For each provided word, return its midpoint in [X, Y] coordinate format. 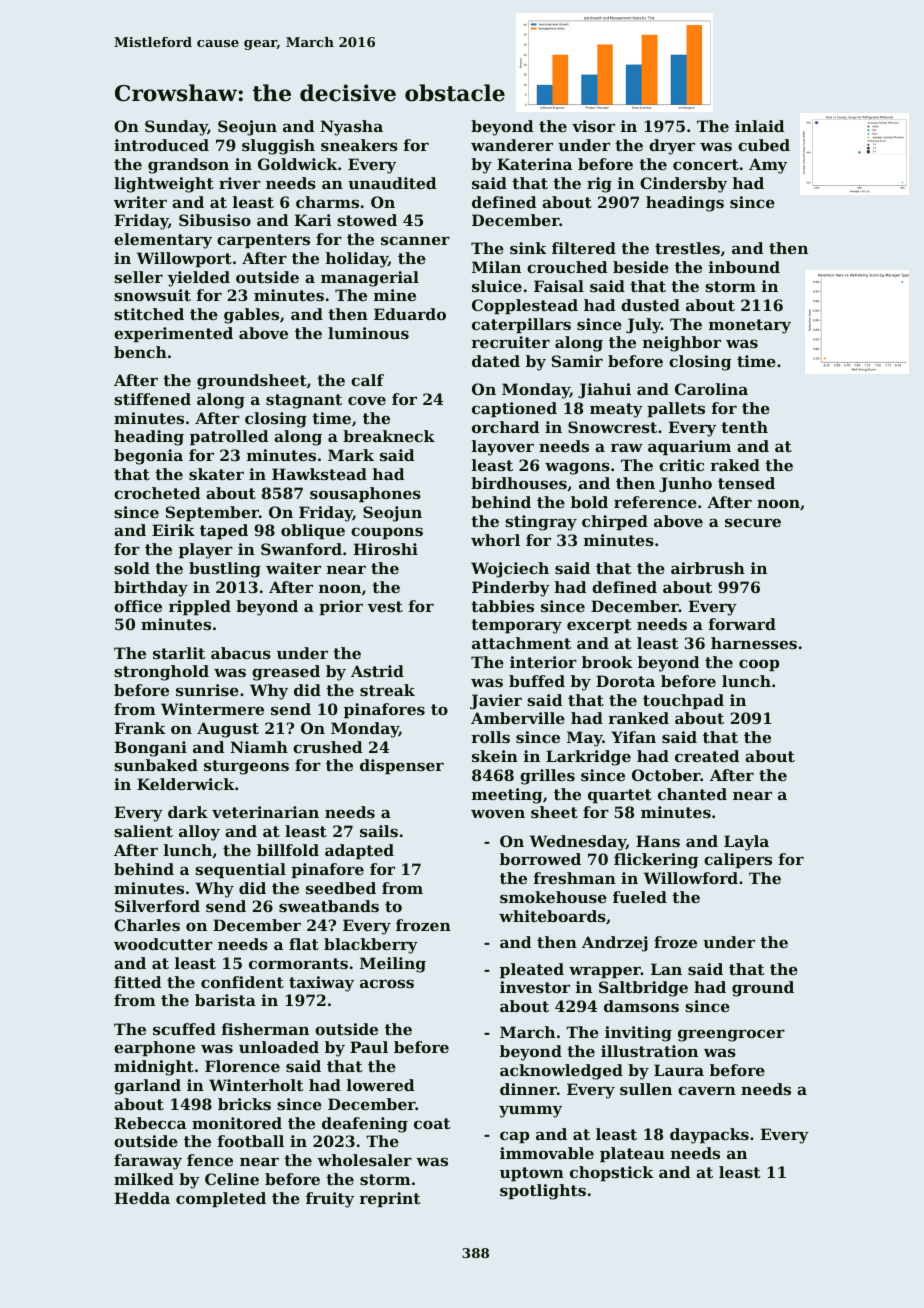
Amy [768, 166]
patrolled [229, 437]
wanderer [512, 145]
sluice [497, 286]
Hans [658, 841]
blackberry [371, 946]
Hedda [142, 1198]
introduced [161, 145]
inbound [744, 267]
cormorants [298, 963]
